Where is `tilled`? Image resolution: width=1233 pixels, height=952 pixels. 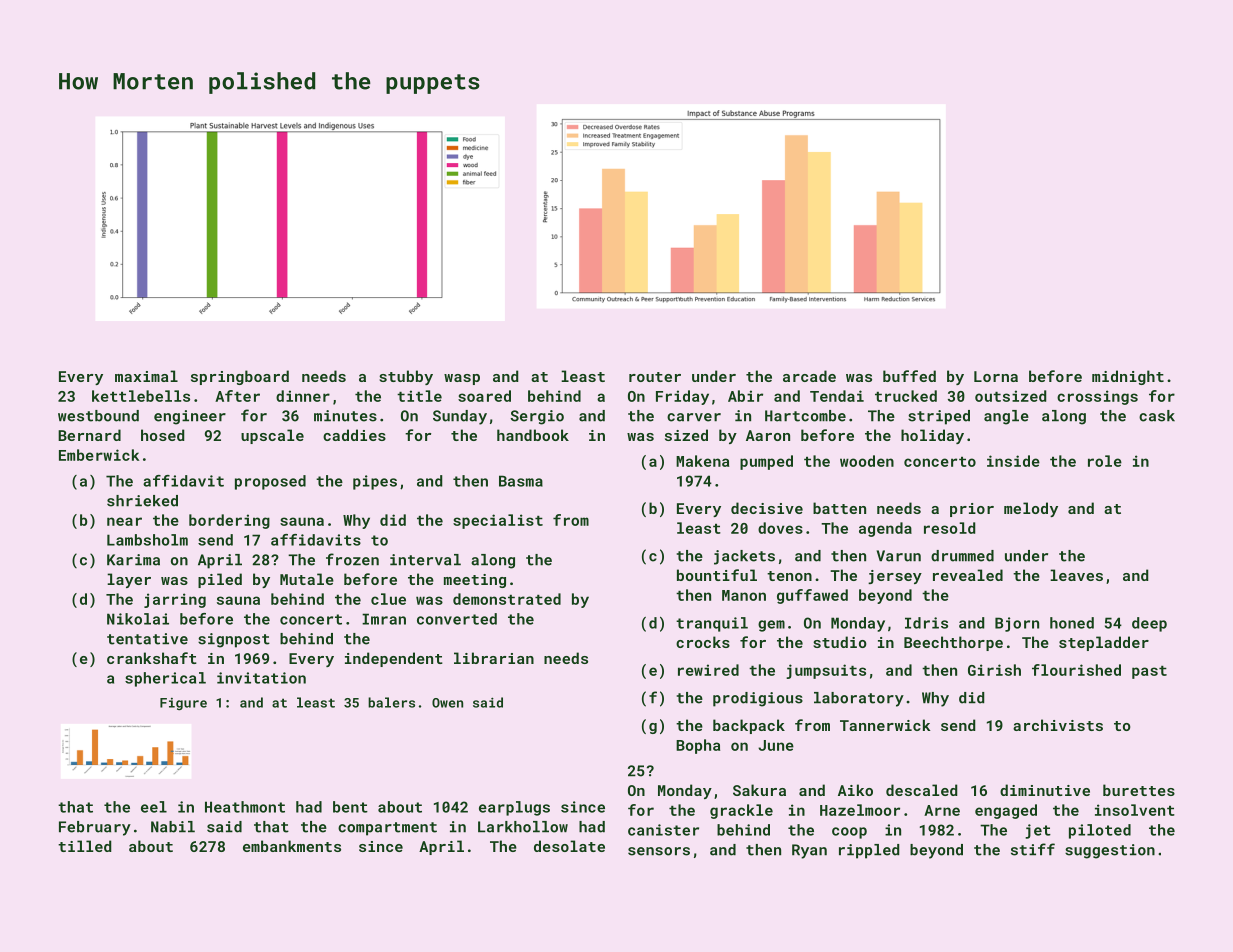
tilled is located at coordinates (84, 846).
